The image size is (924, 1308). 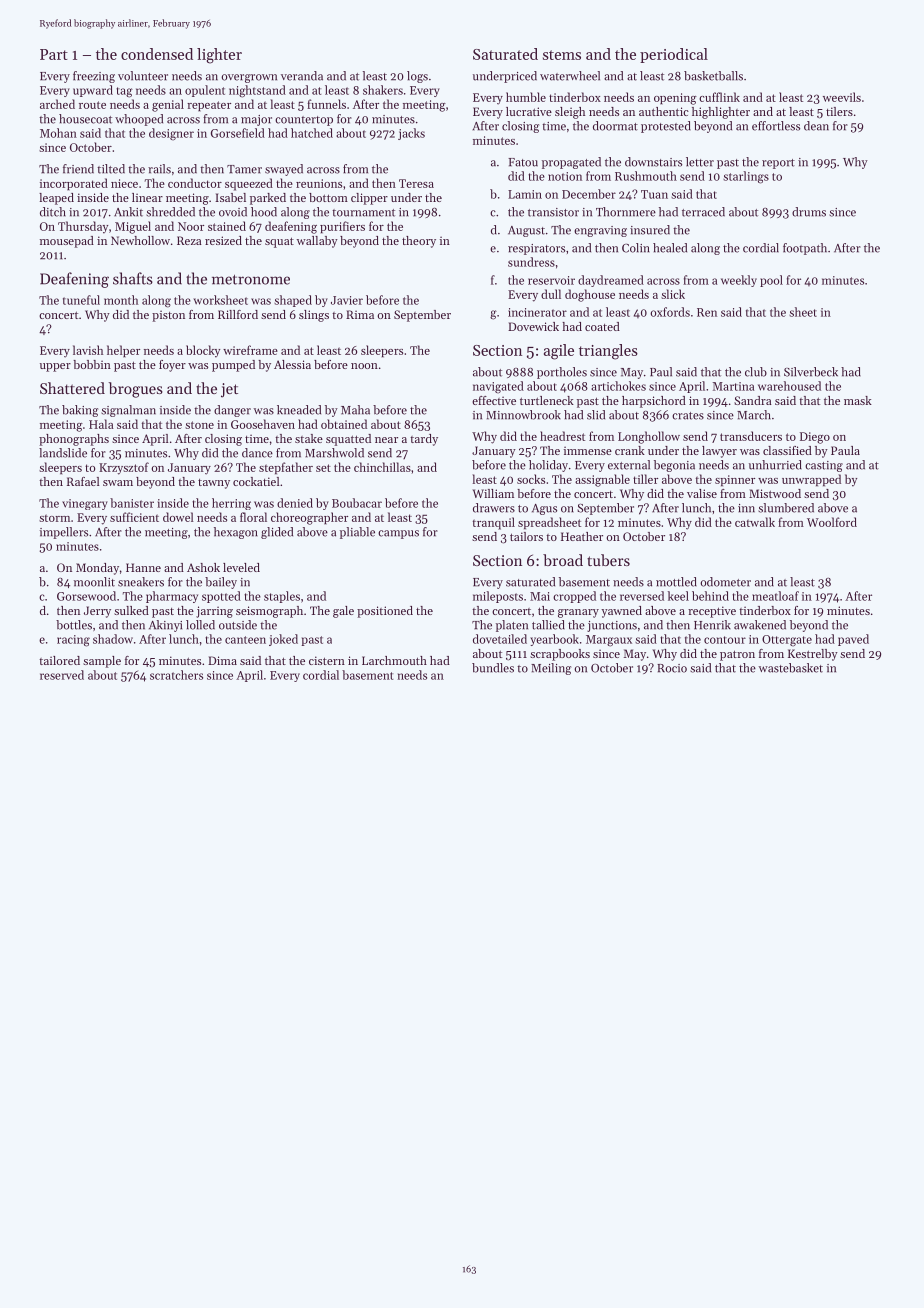 I want to click on stepfather, so click(x=286, y=468).
